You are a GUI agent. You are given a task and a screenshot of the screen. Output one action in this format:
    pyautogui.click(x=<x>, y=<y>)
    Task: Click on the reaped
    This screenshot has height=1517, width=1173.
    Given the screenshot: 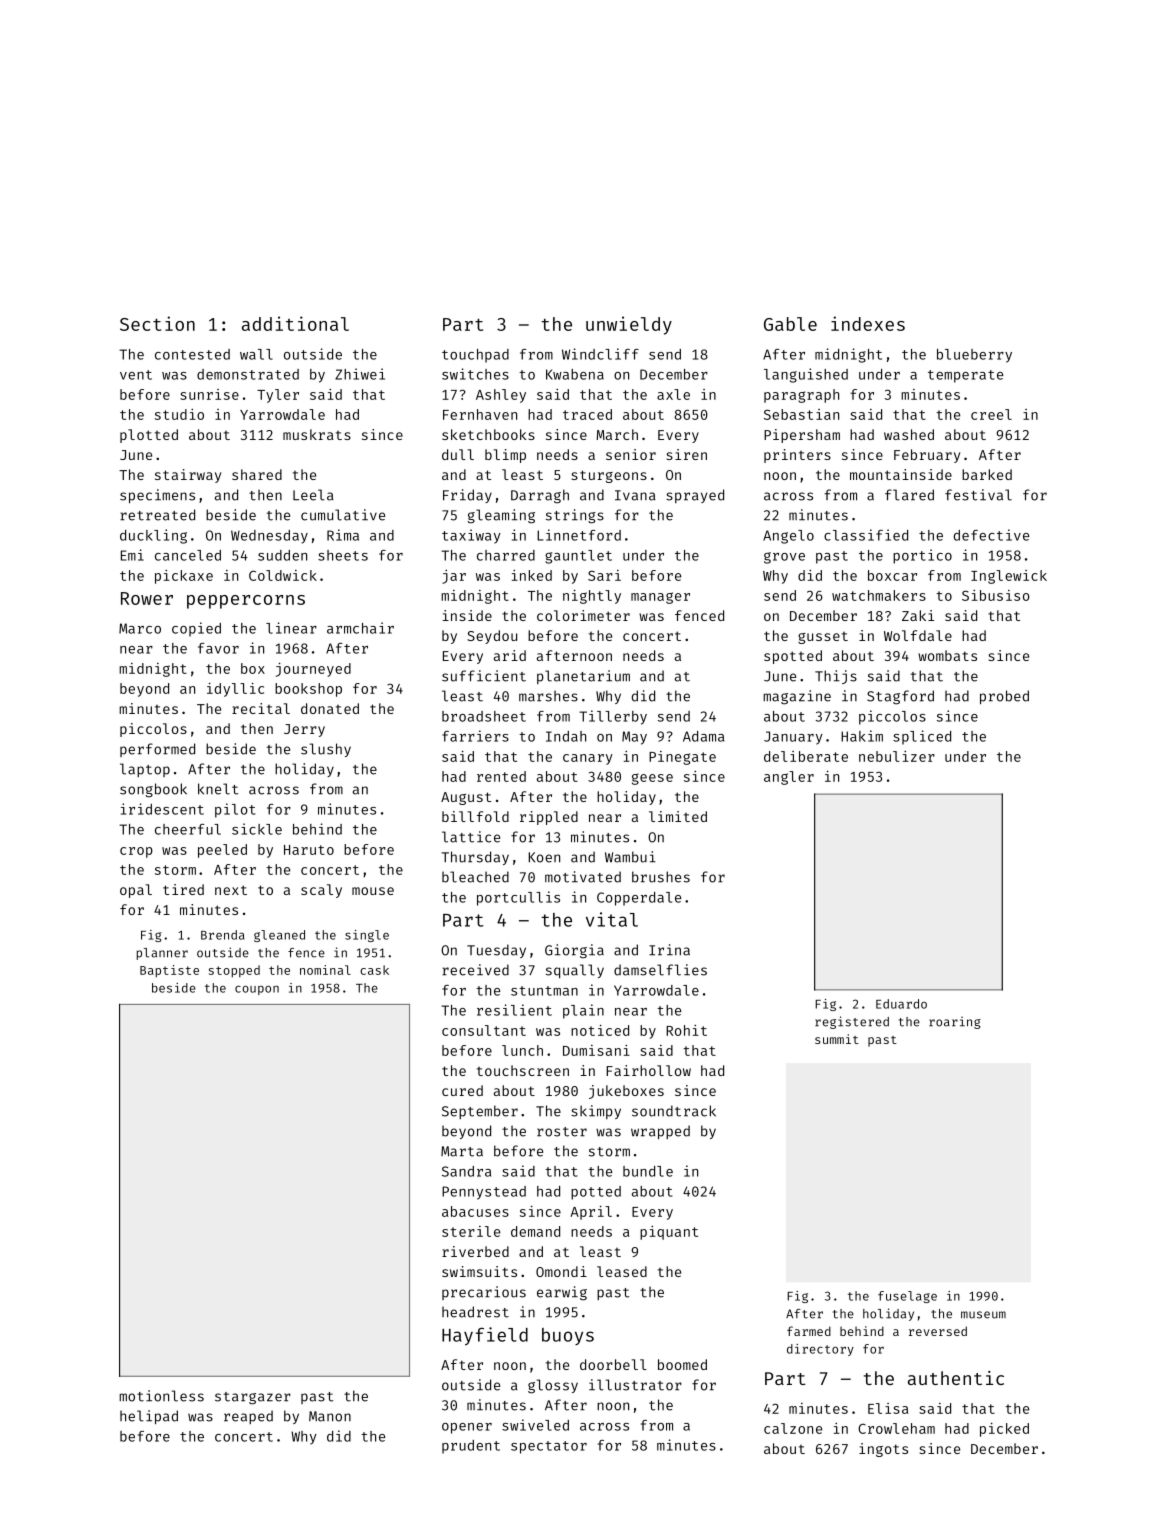 What is the action you would take?
    pyautogui.click(x=248, y=1417)
